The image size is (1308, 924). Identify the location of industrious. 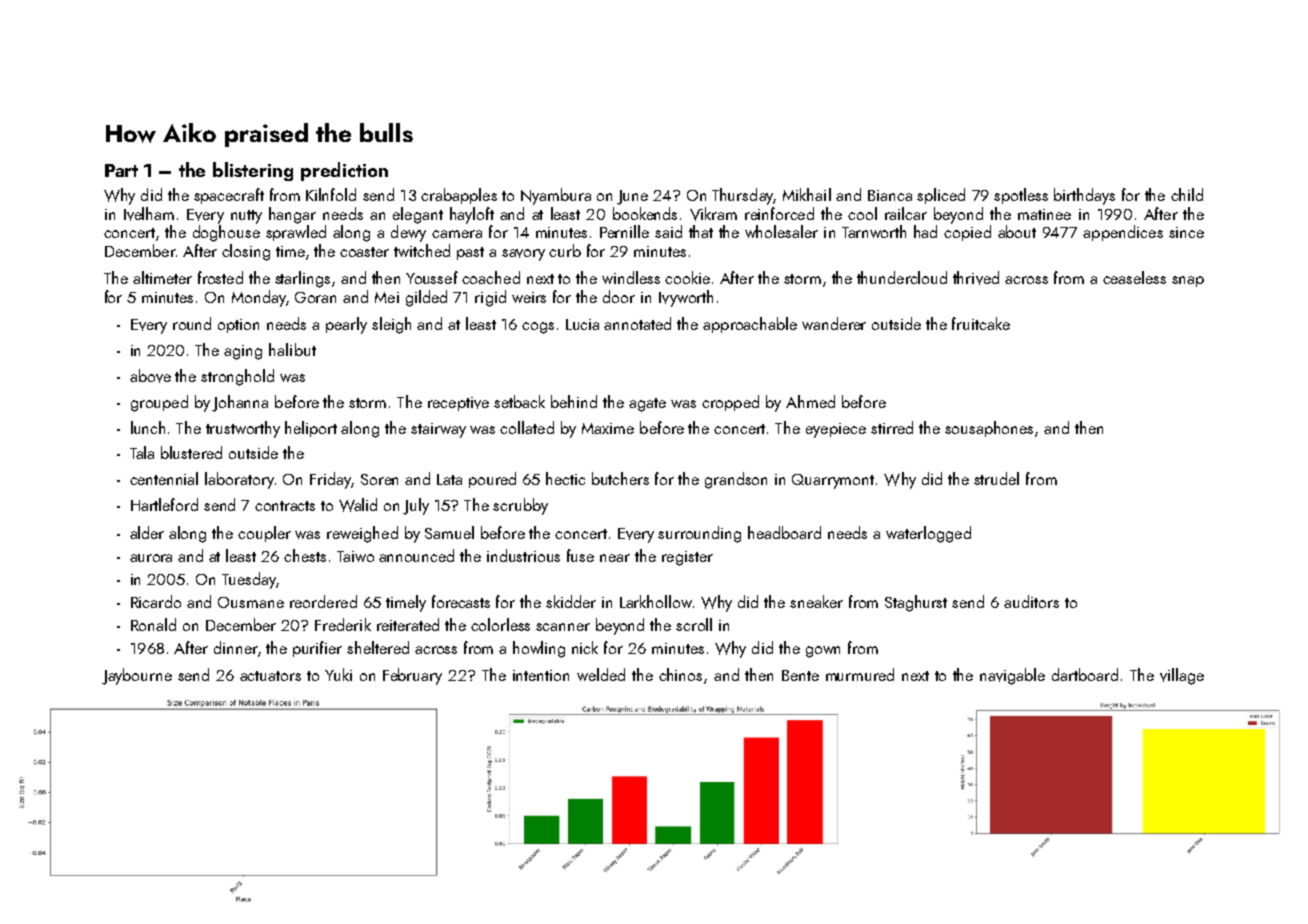
(523, 555).
